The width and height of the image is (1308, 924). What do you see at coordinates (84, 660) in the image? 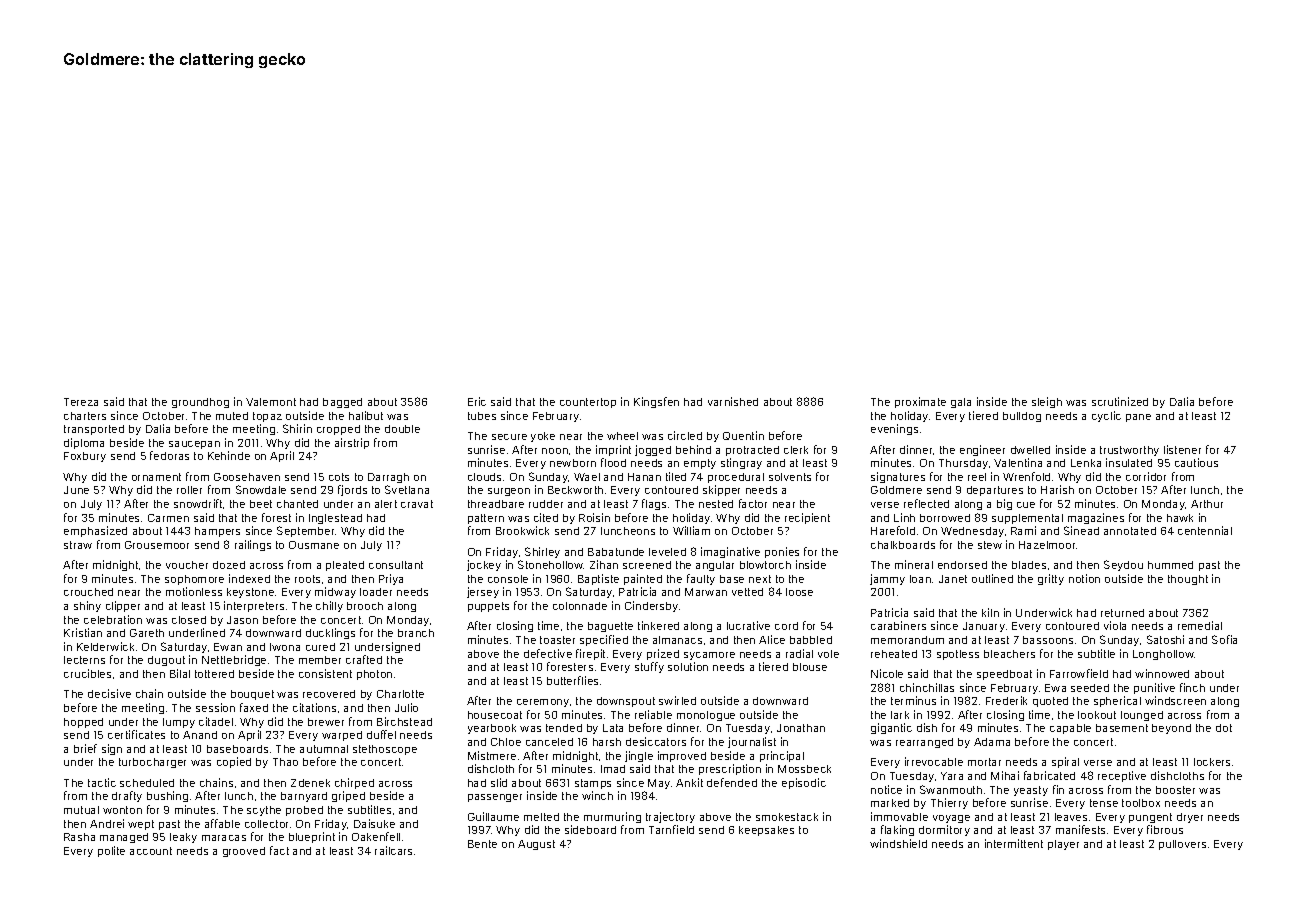
I see `lecterns` at bounding box center [84, 660].
